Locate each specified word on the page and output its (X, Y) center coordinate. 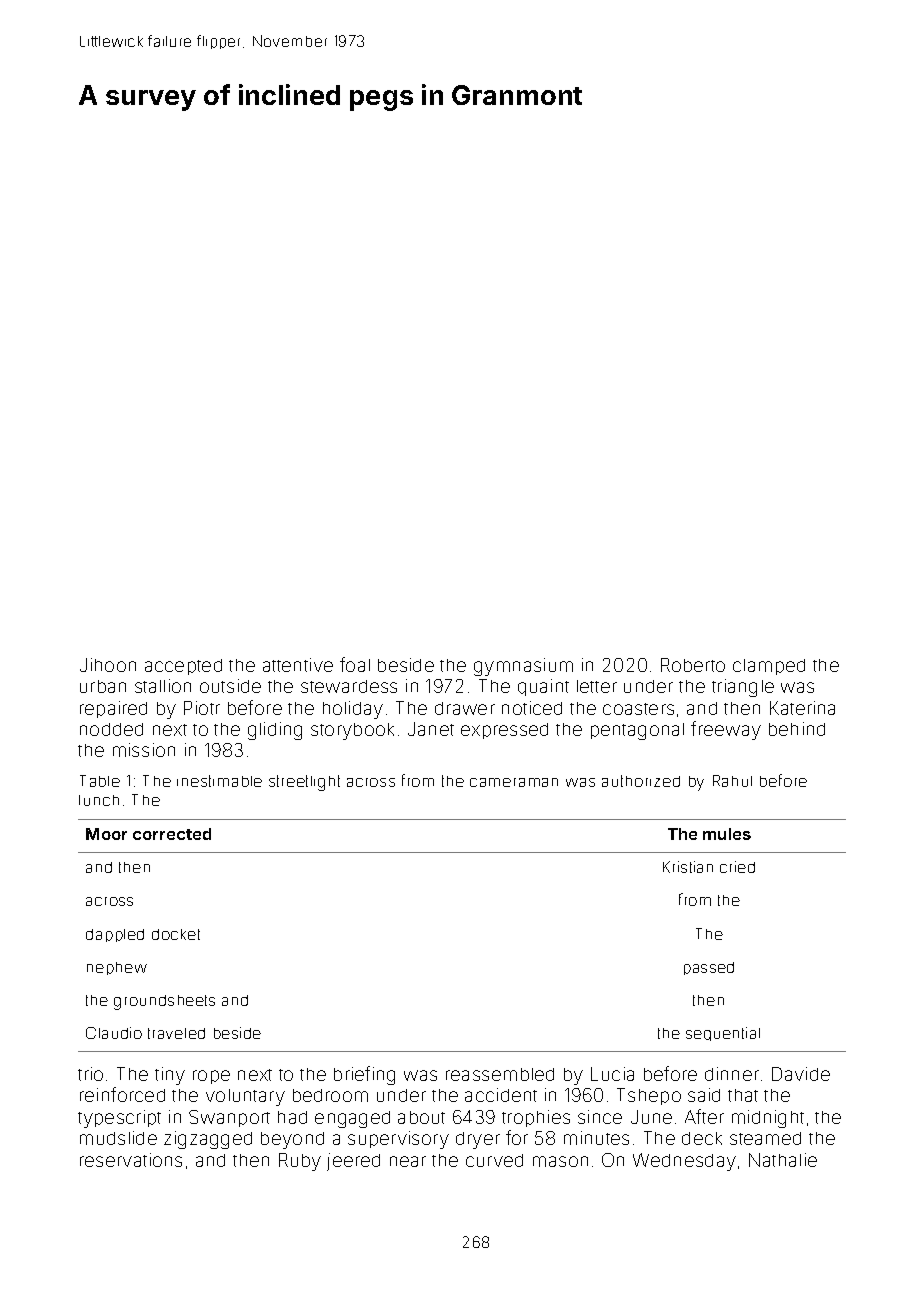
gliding (275, 731)
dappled (115, 935)
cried (737, 867)
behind (797, 729)
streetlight (304, 783)
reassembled (500, 1074)
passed (709, 968)
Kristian (688, 867)
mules (727, 834)
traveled (176, 1033)
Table (100, 781)
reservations (131, 1160)
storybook (352, 731)
